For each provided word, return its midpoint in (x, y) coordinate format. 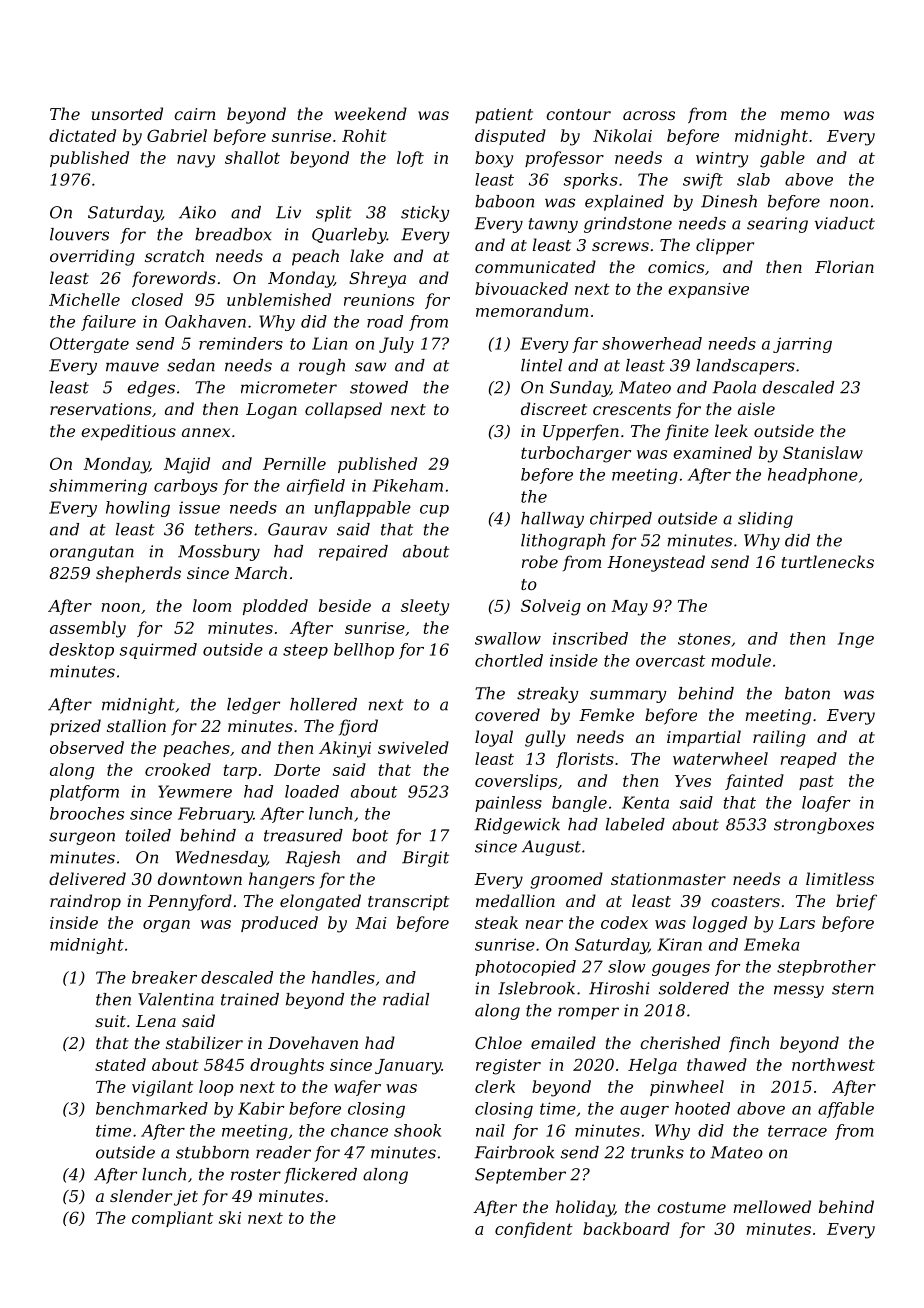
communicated (535, 266)
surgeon (82, 838)
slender (141, 1195)
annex (206, 432)
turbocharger (576, 454)
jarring (802, 345)
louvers (79, 234)
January (408, 1067)
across (649, 115)
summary (628, 696)
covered (507, 714)
